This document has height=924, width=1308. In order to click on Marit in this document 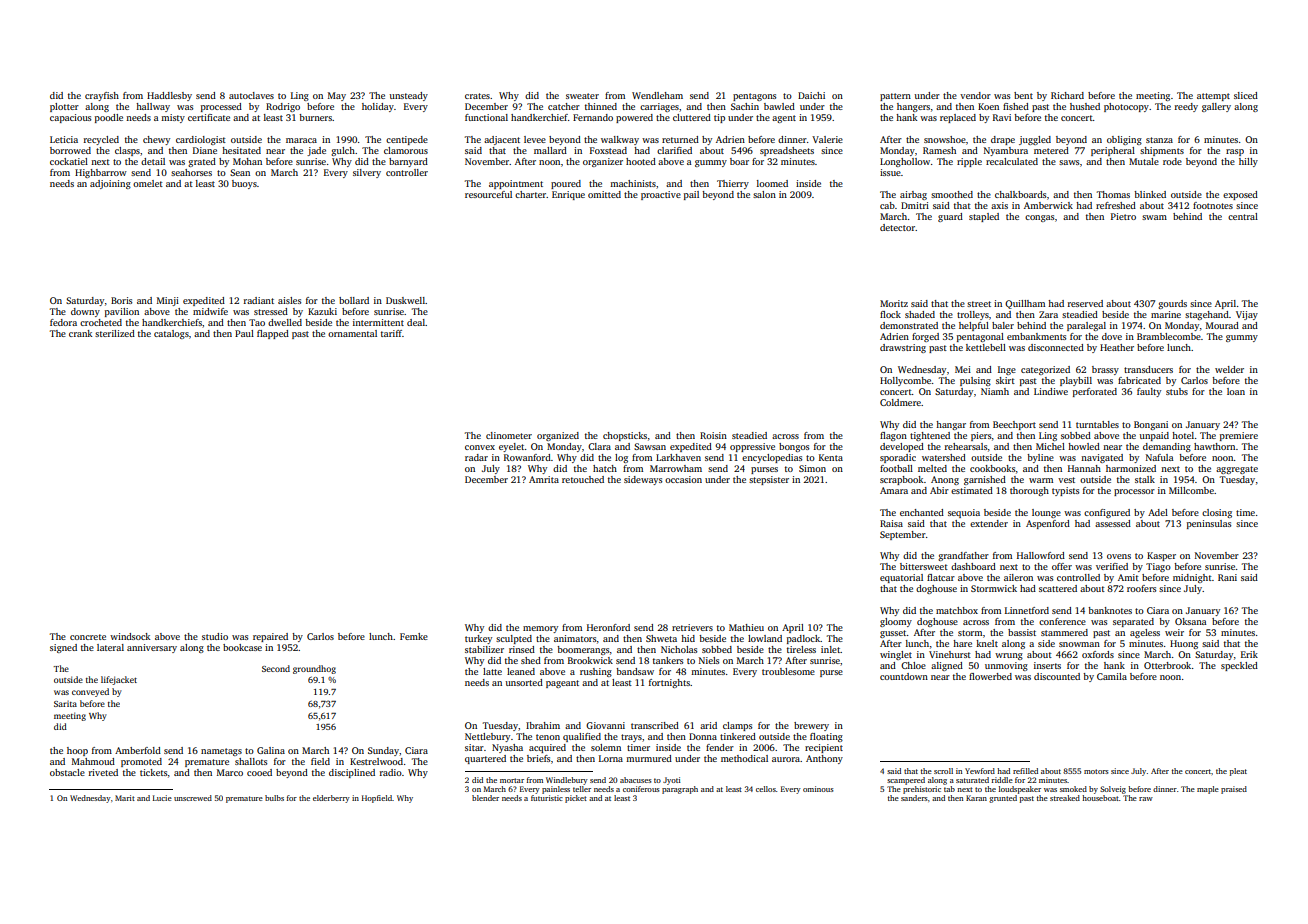, I will do `click(125, 798)`.
